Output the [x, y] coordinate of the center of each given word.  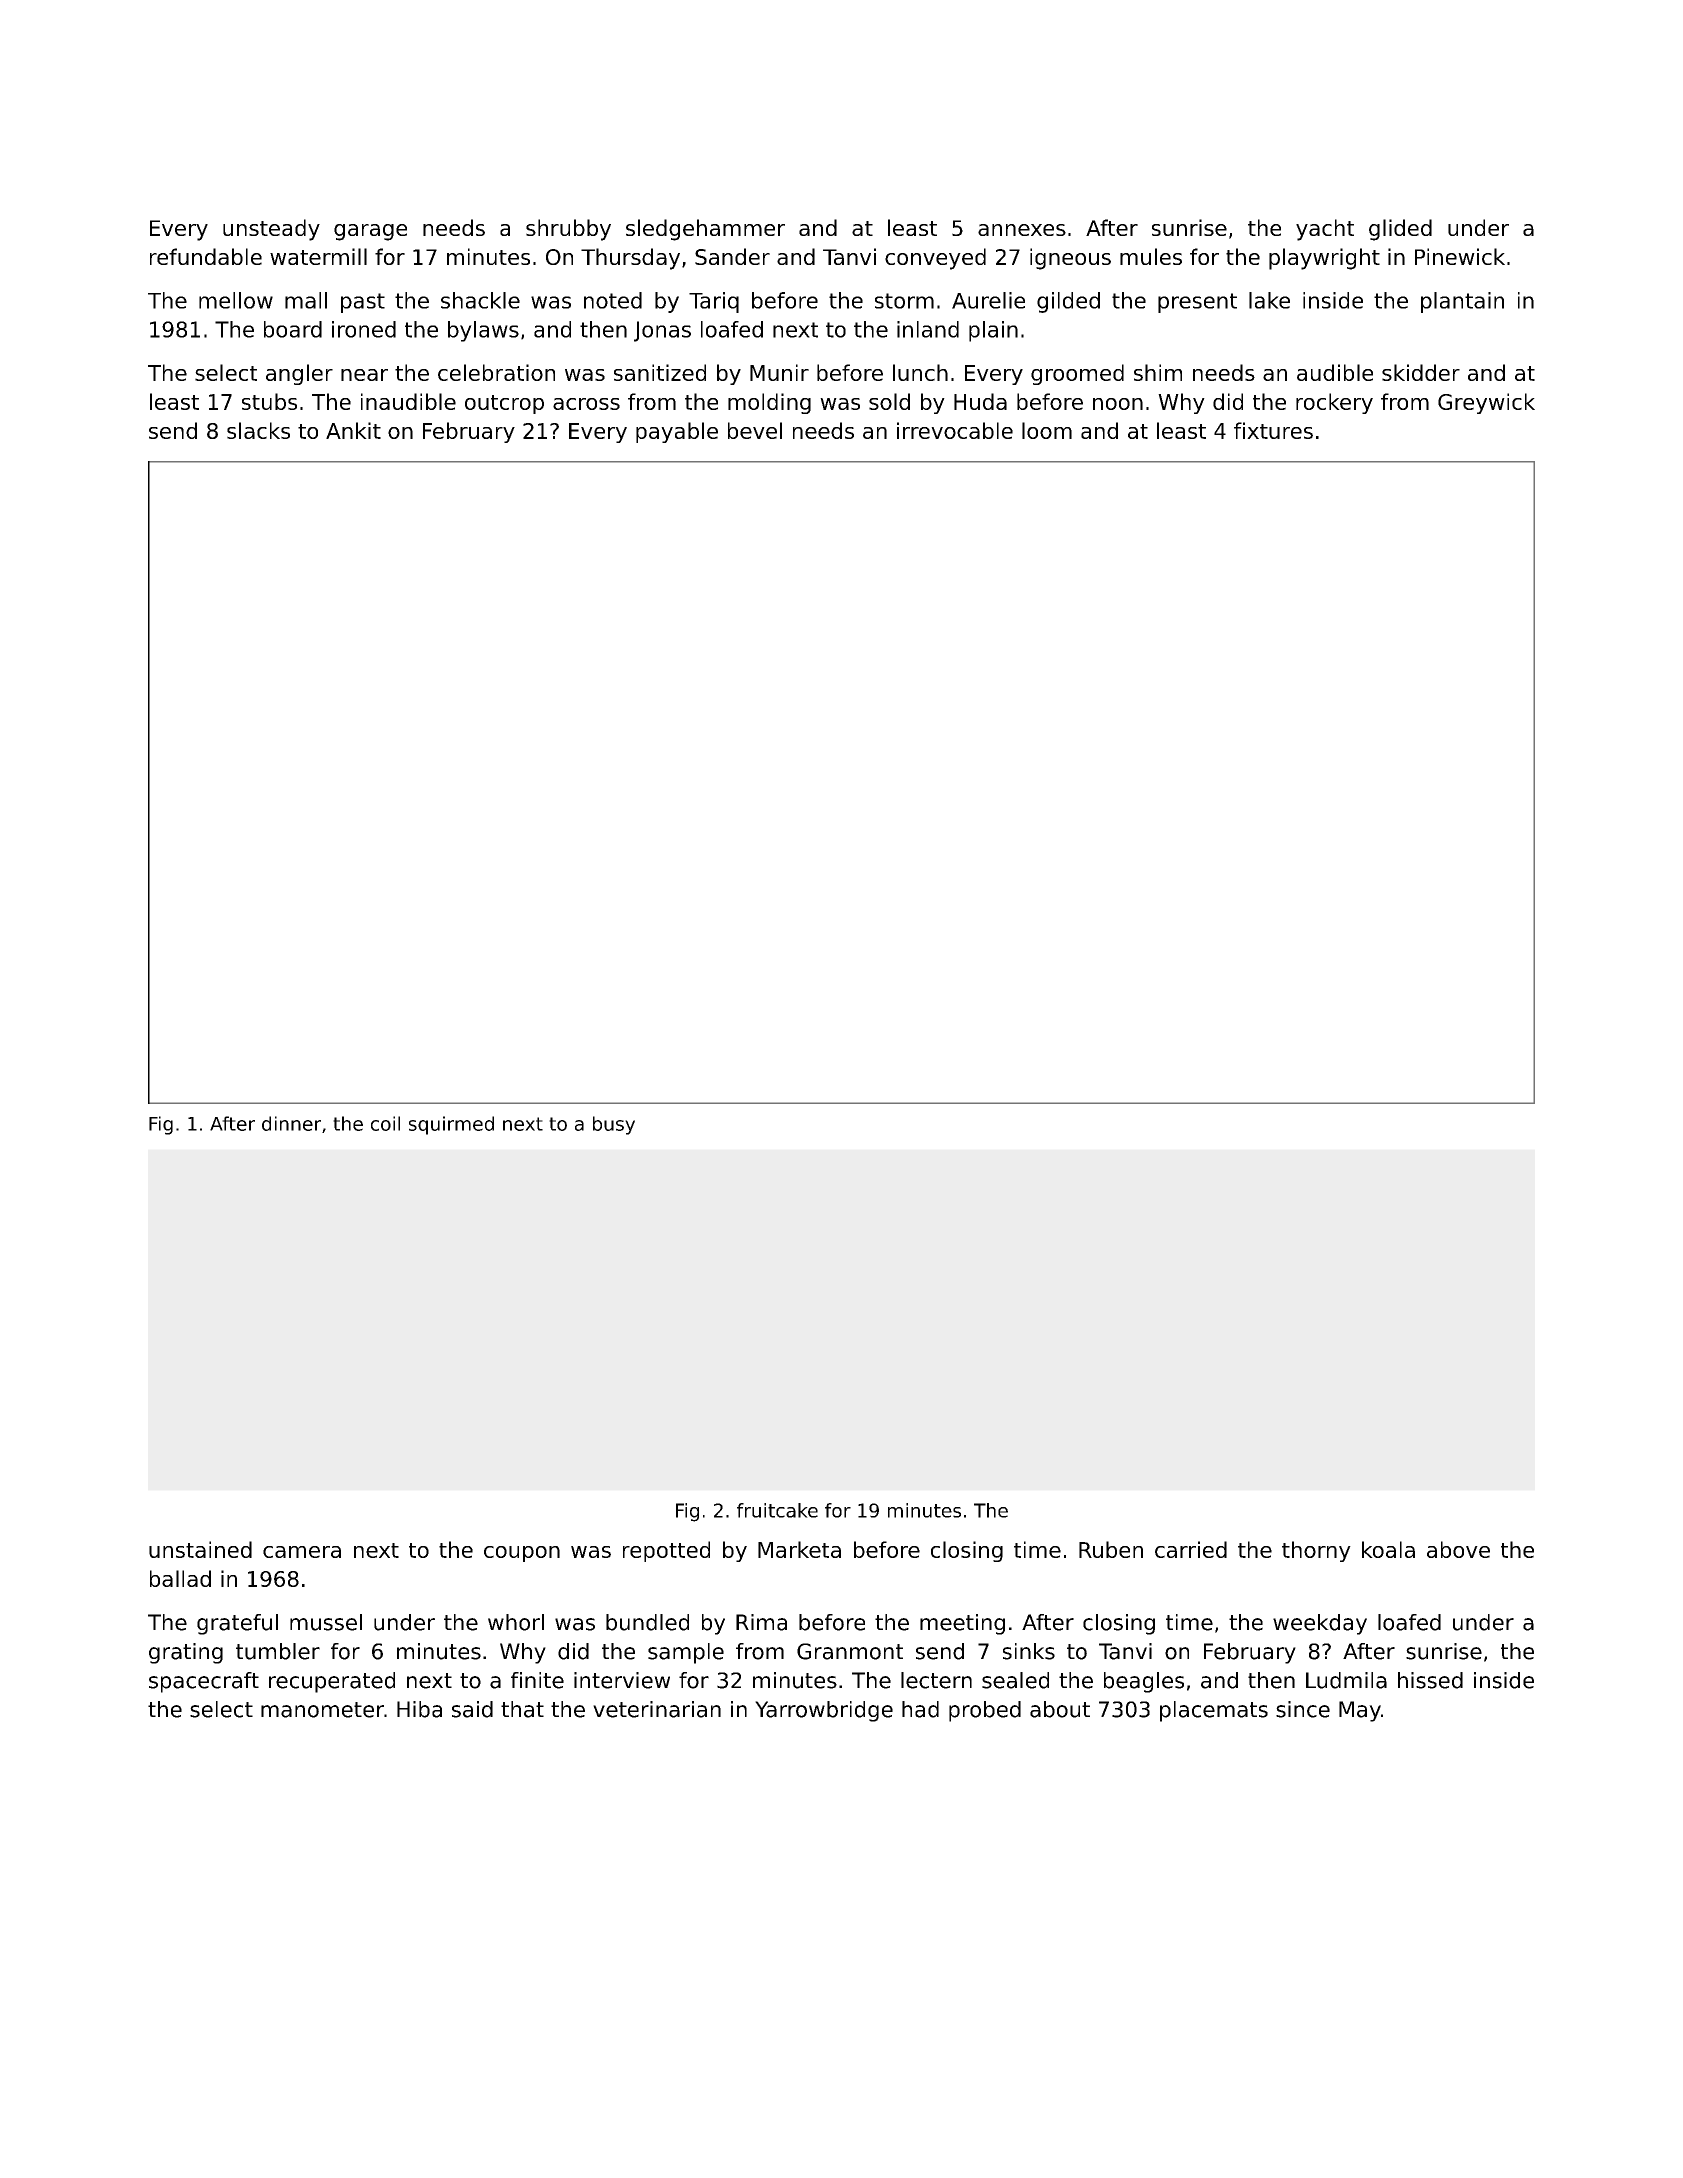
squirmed [451, 1125]
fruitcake [777, 1510]
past [363, 303]
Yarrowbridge [824, 1711]
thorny [1316, 1551]
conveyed [935, 259]
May [1360, 1711]
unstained [200, 1549]
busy [614, 1125]
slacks [258, 430]
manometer [322, 1710]
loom [1047, 430]
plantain [1462, 302]
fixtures [1273, 430]
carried [1191, 1549]
